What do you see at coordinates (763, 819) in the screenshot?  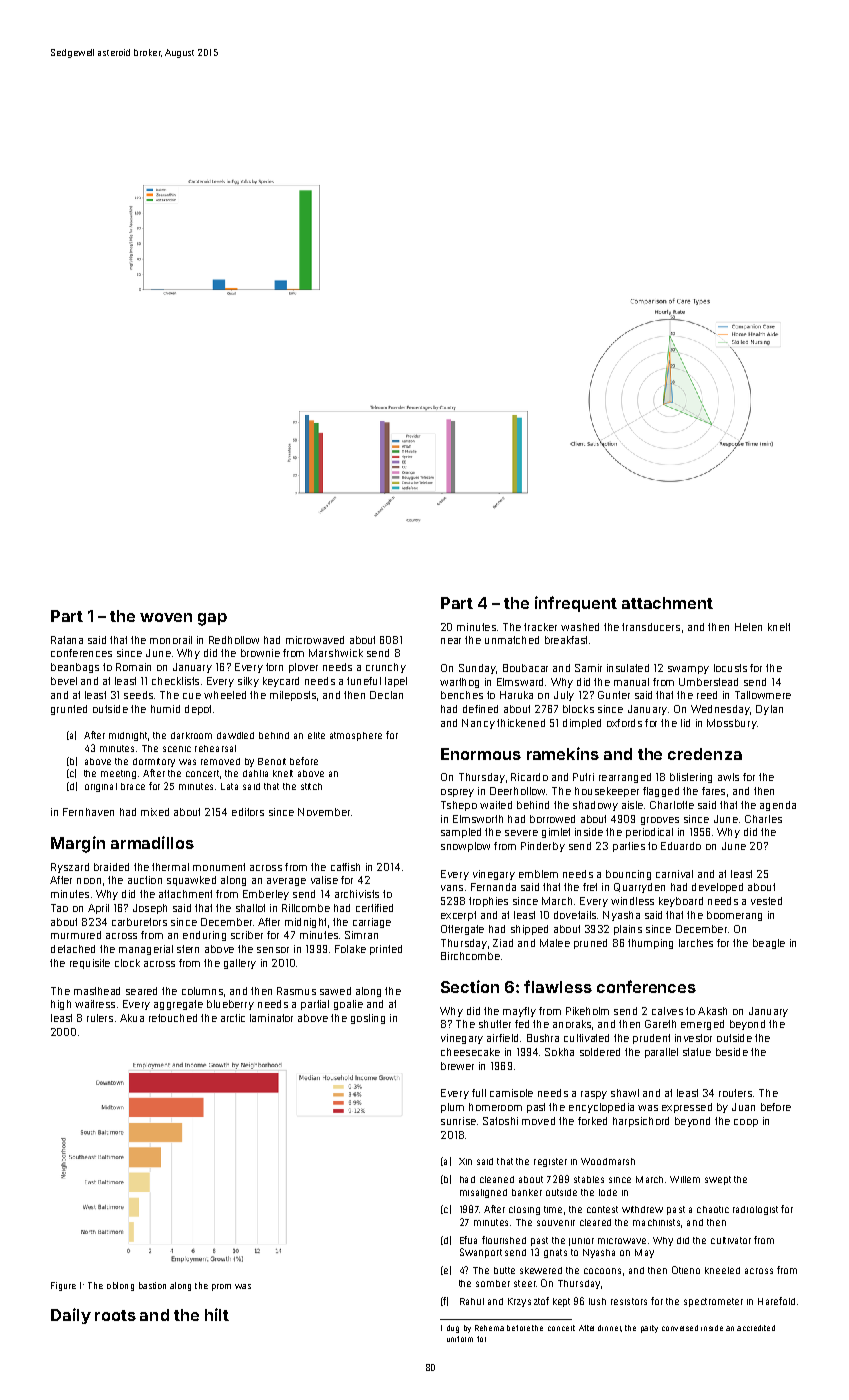 I see `Charles` at bounding box center [763, 819].
